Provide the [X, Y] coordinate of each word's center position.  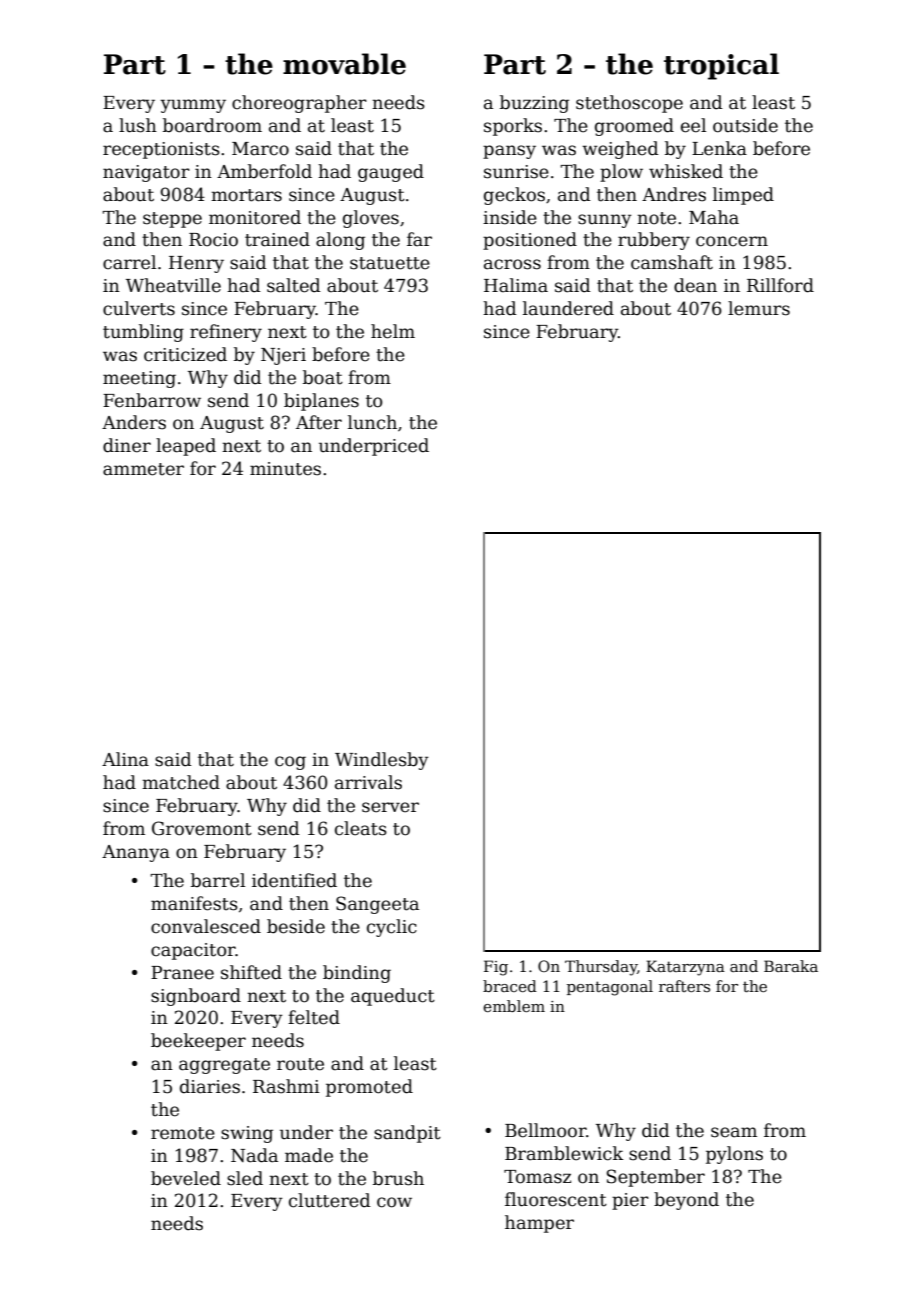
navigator [146, 173]
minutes [285, 469]
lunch [372, 422]
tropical [721, 66]
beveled [186, 1178]
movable [344, 64]
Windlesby [382, 761]
